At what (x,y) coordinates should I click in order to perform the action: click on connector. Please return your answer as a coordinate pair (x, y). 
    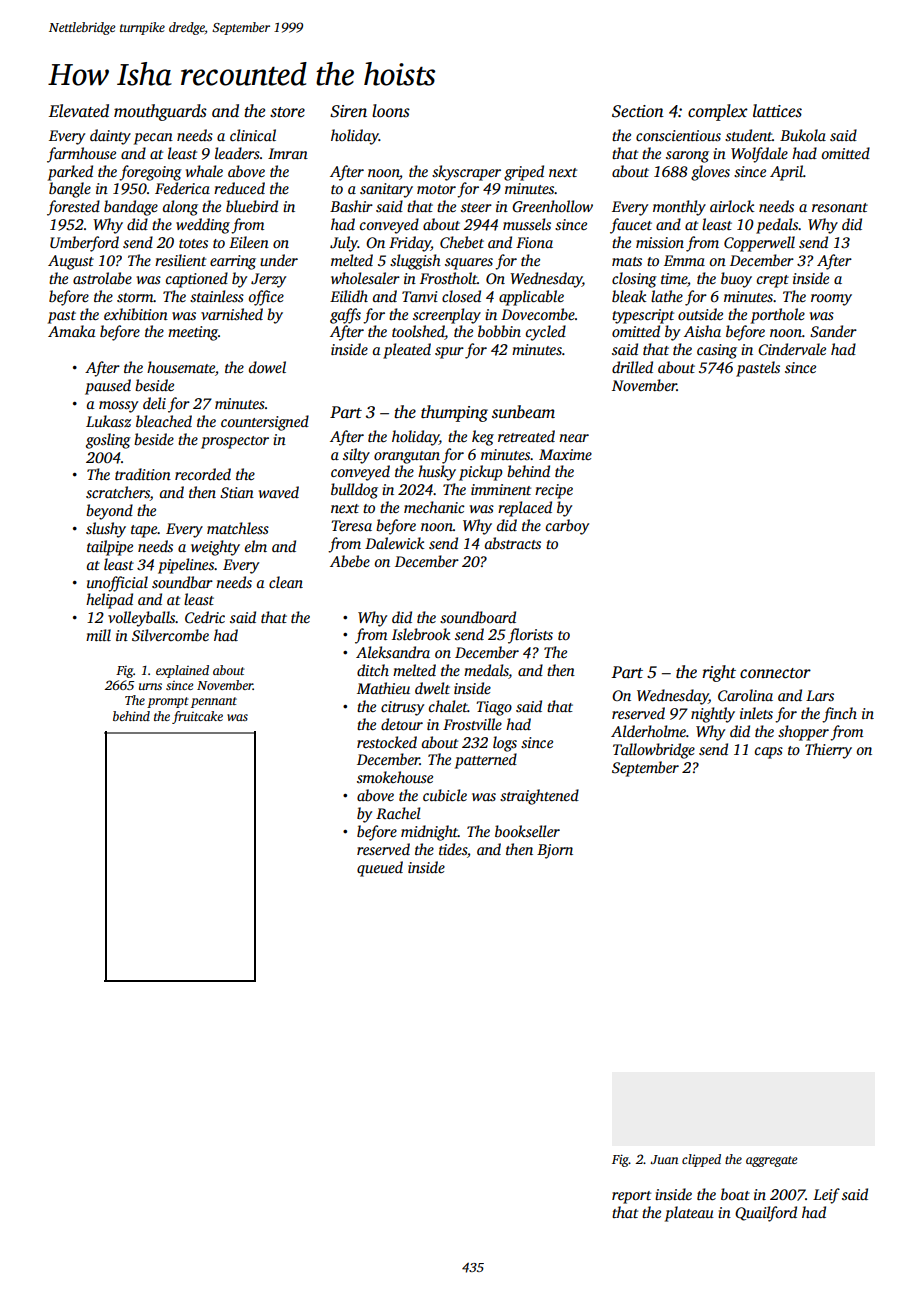
    Looking at the image, I should click on (775, 673).
